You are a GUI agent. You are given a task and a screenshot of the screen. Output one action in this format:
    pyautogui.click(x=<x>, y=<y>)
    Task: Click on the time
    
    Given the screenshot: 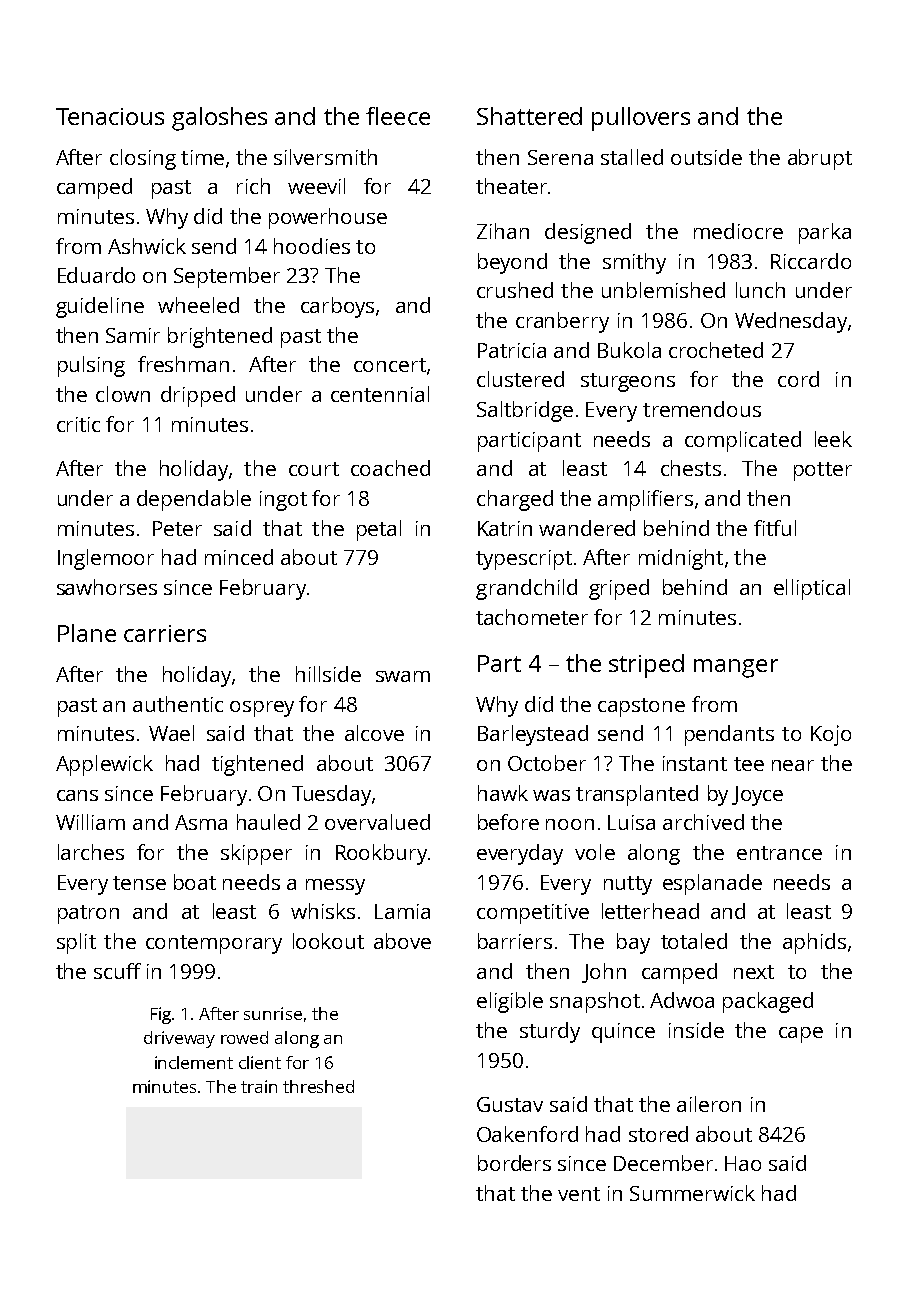 What is the action you would take?
    pyautogui.click(x=202, y=157)
